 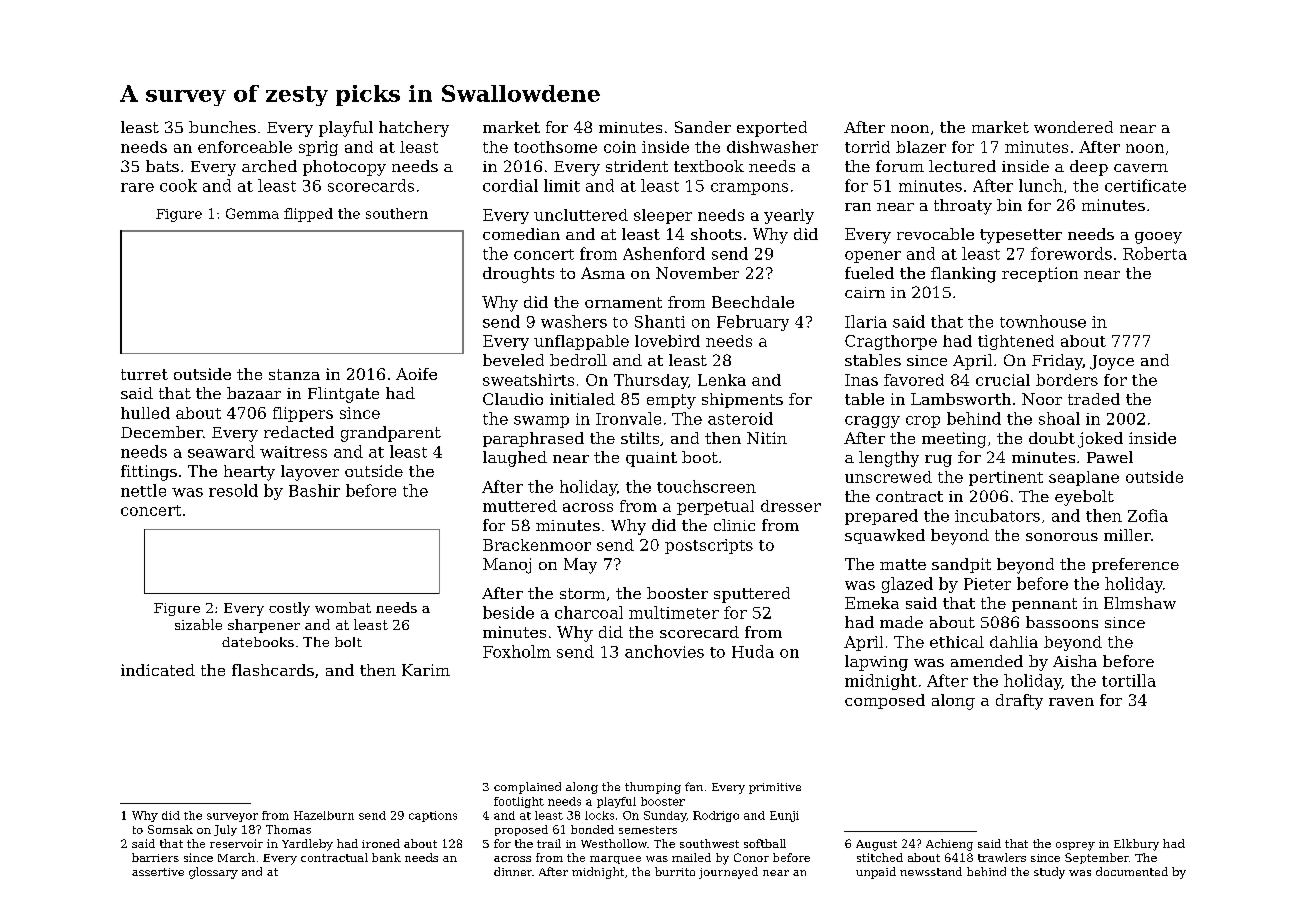 What do you see at coordinates (222, 127) in the screenshot?
I see `bunches` at bounding box center [222, 127].
